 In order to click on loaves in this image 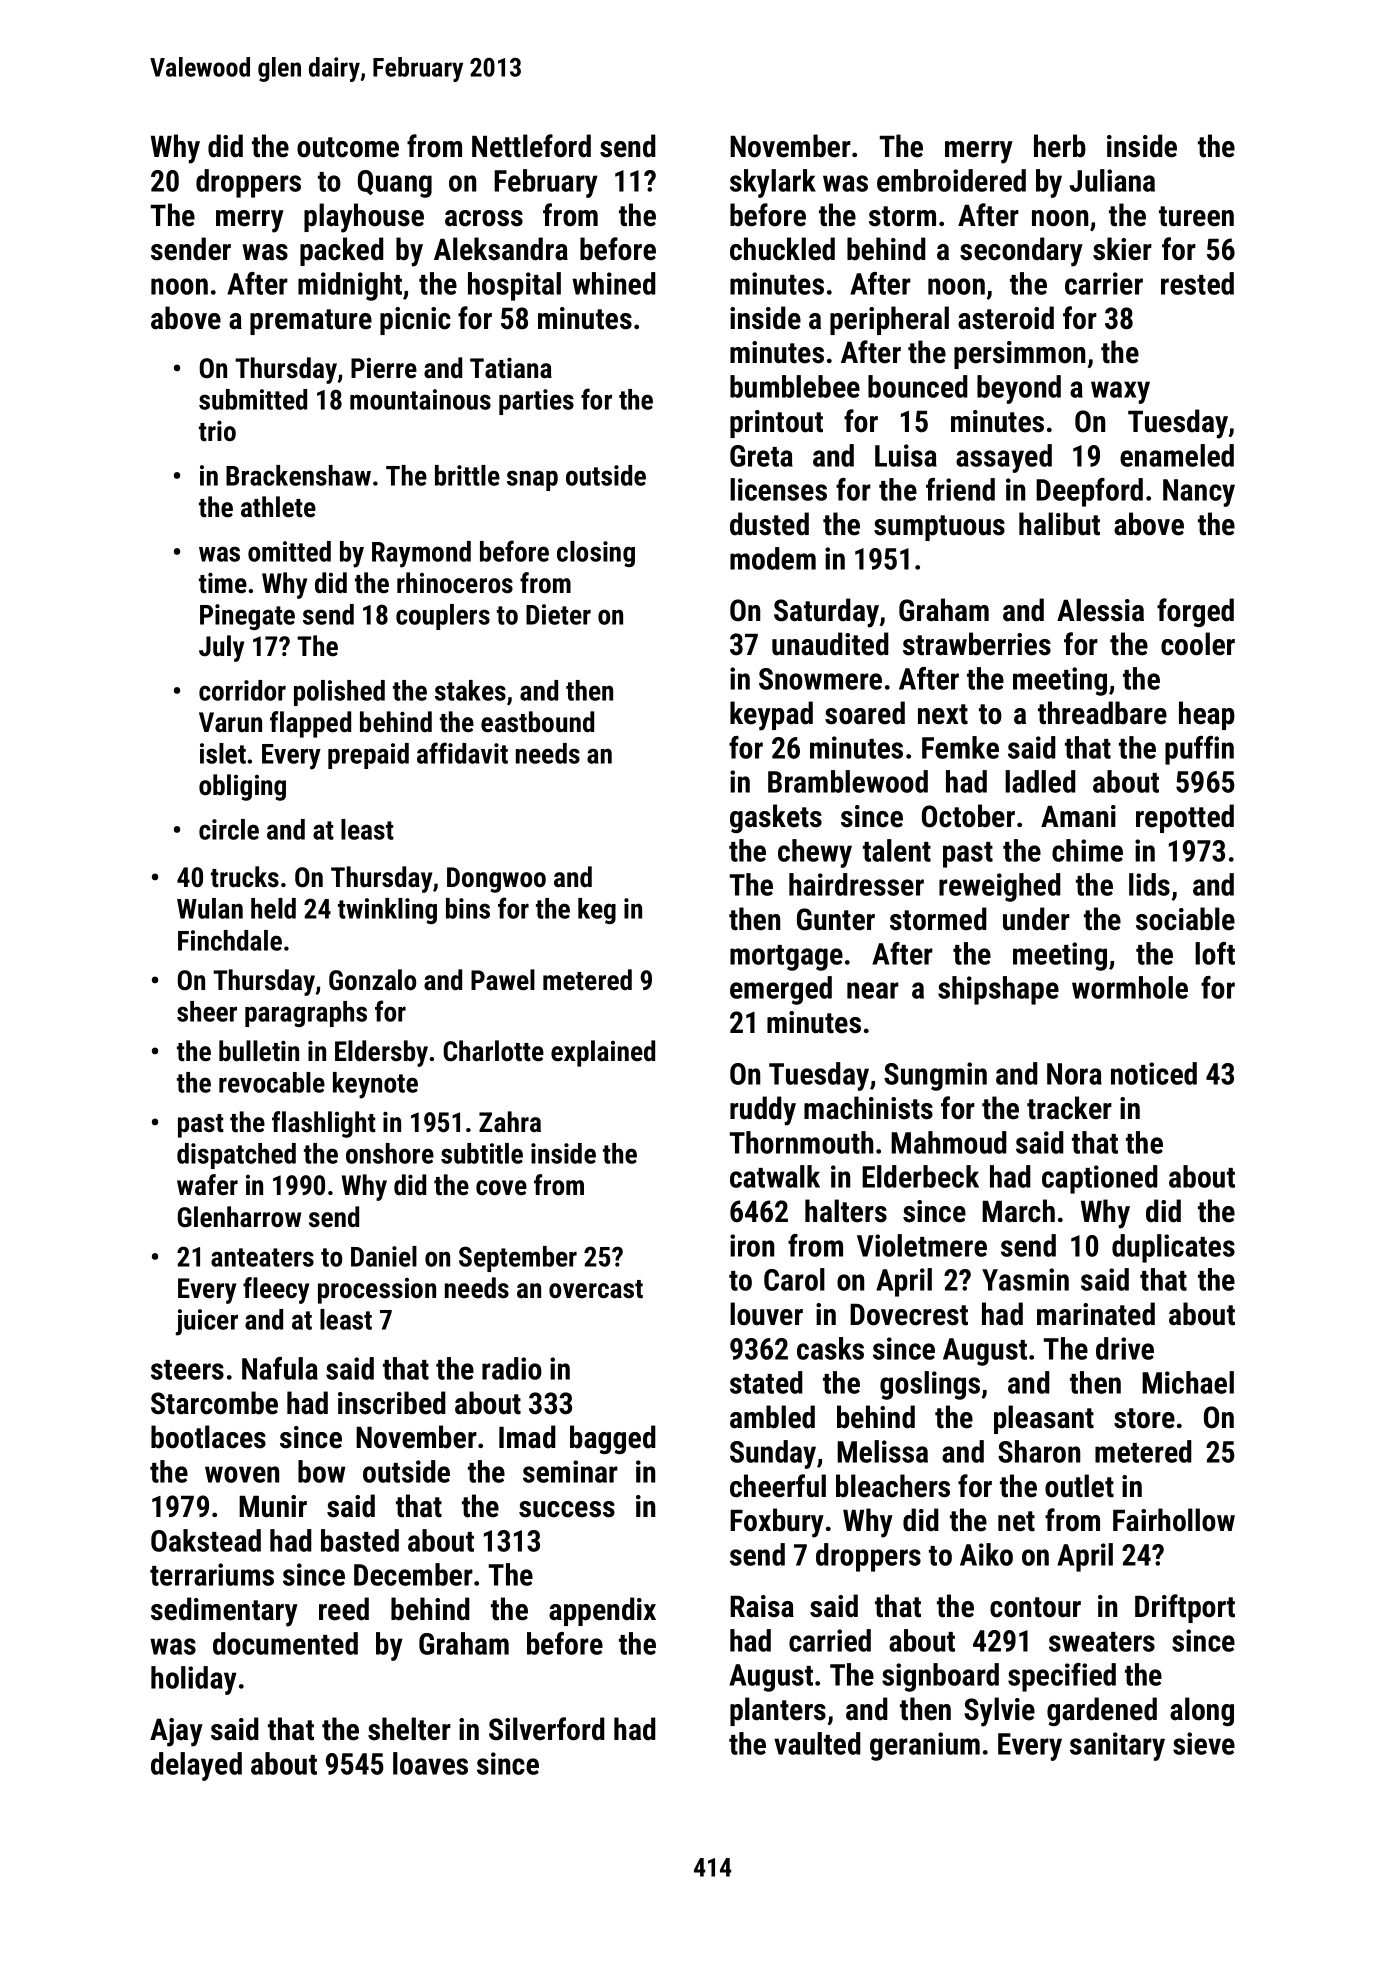, I will do `click(430, 1763)`.
